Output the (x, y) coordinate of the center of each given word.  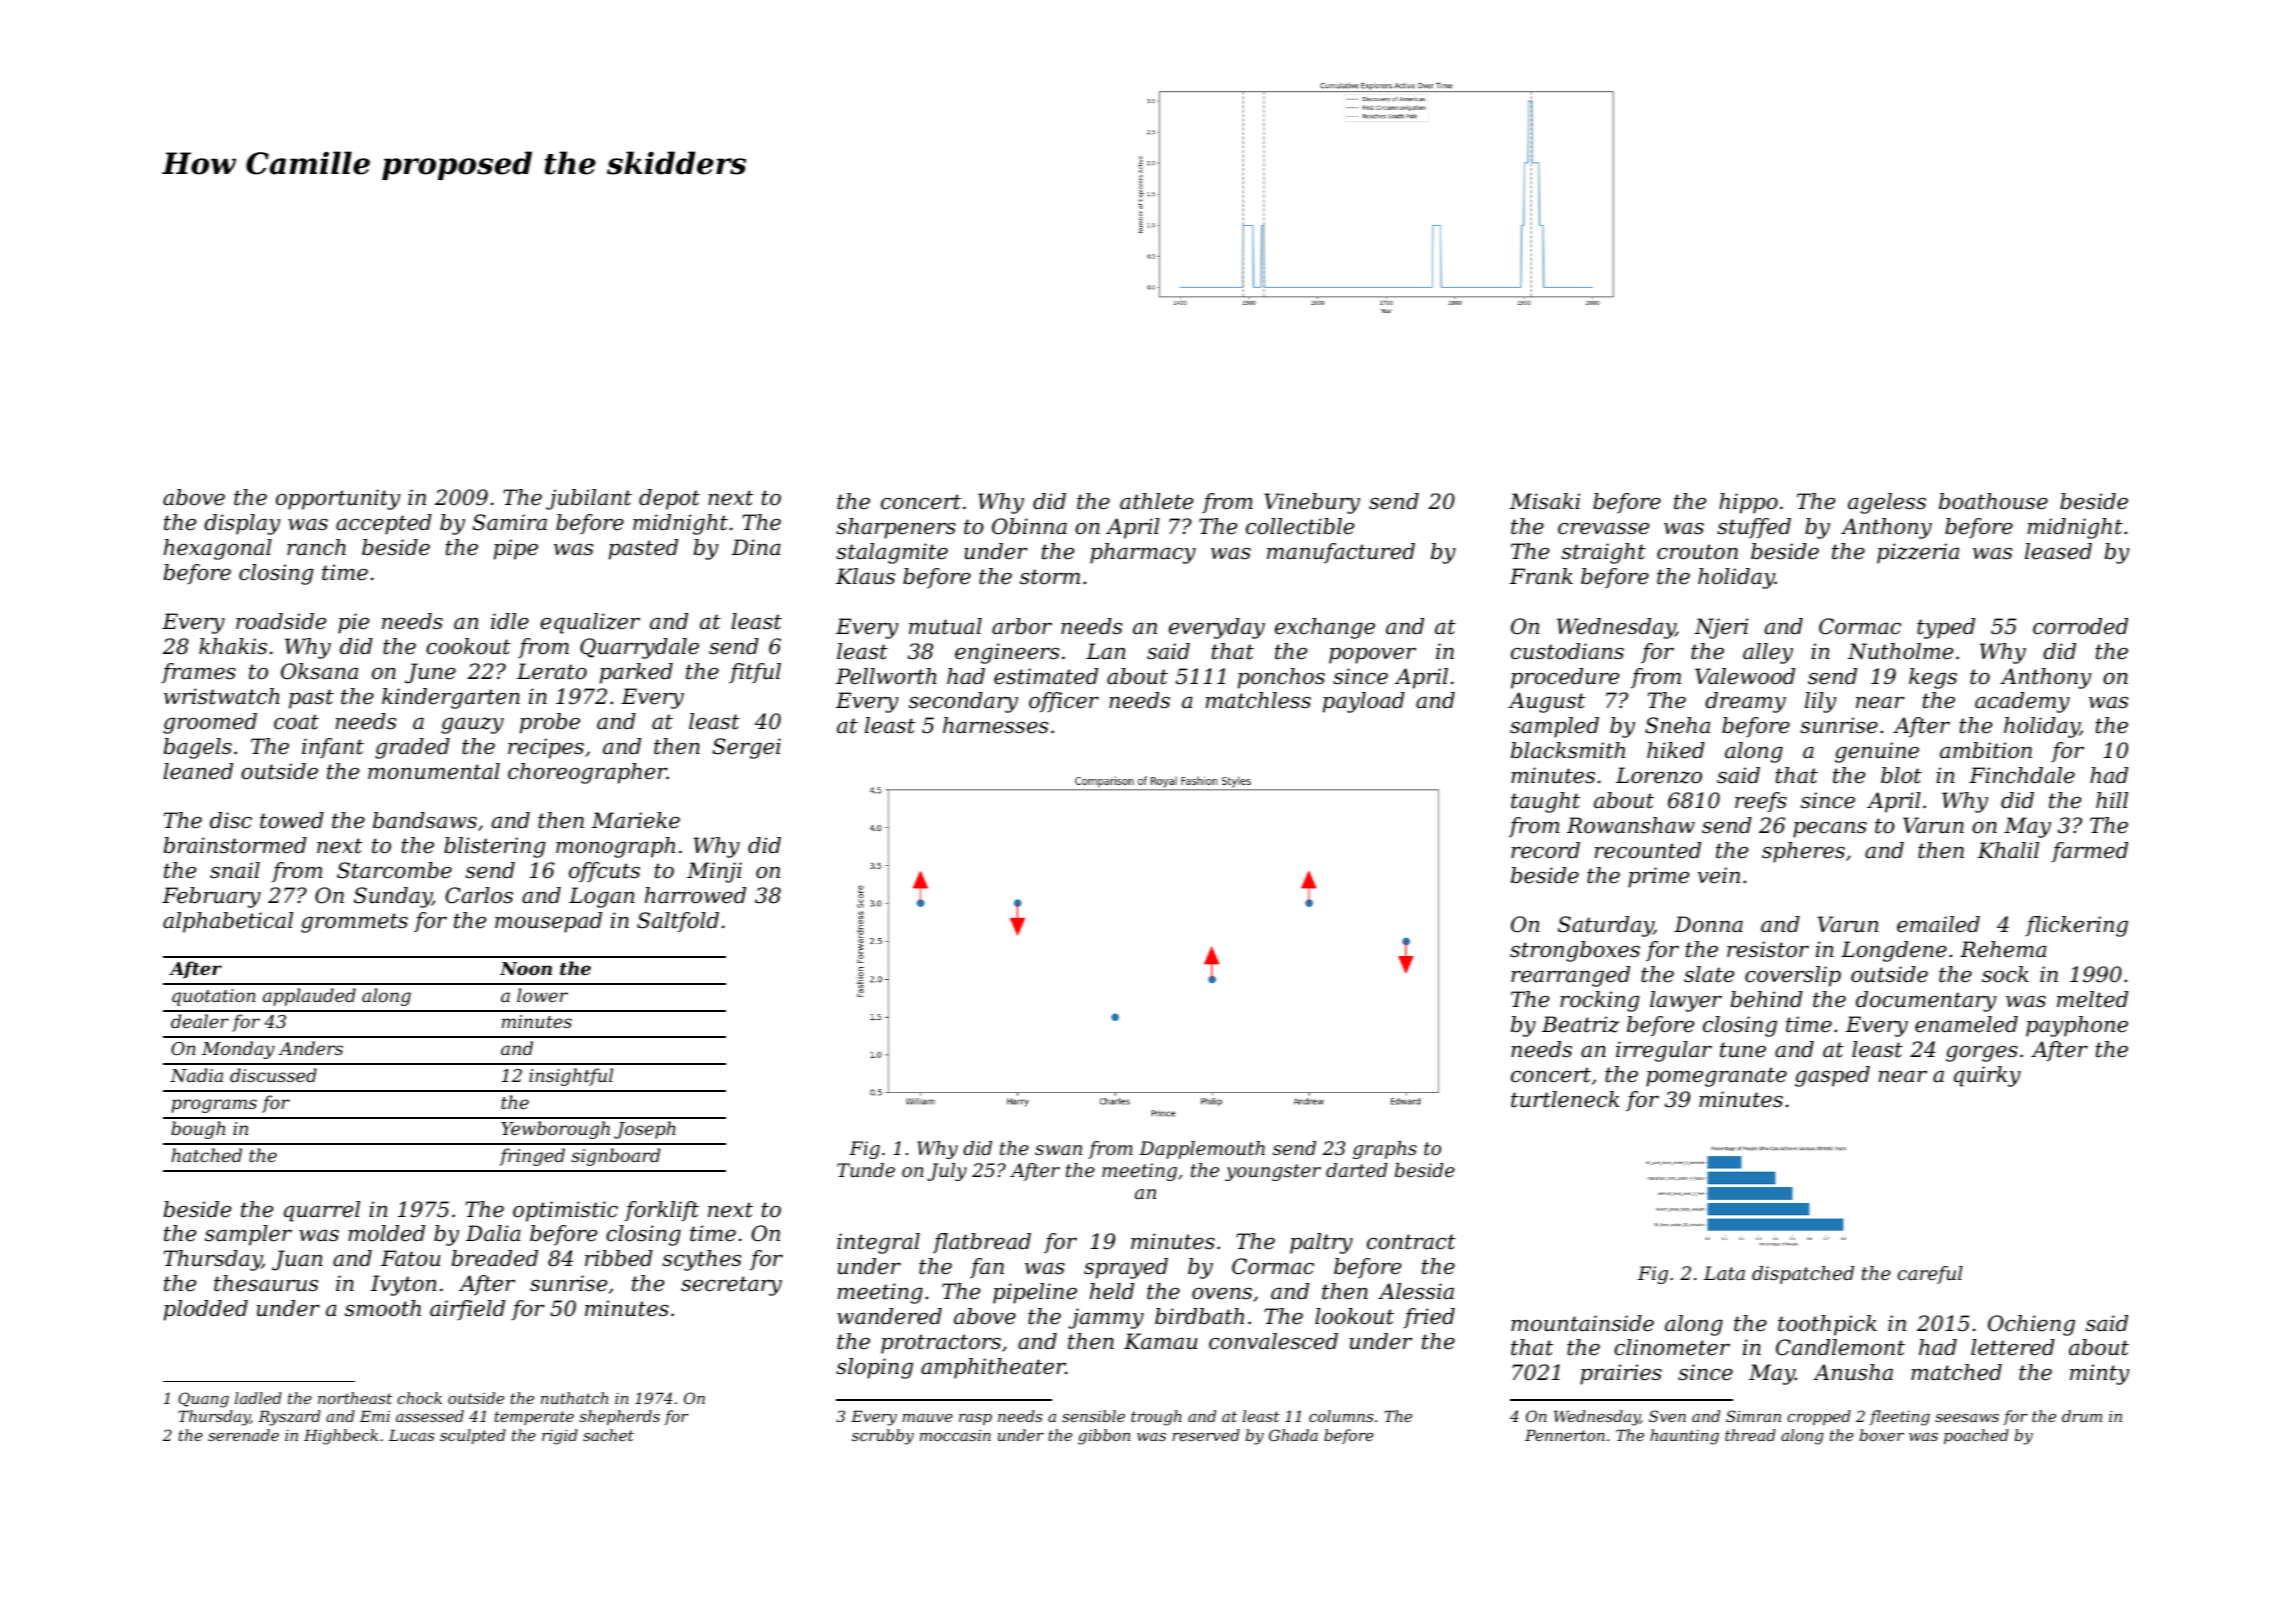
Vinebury (1312, 503)
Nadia (196, 1075)
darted (1357, 1170)
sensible (1093, 1416)
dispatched (1803, 1275)
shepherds (619, 1417)
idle (510, 621)
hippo (1748, 503)
